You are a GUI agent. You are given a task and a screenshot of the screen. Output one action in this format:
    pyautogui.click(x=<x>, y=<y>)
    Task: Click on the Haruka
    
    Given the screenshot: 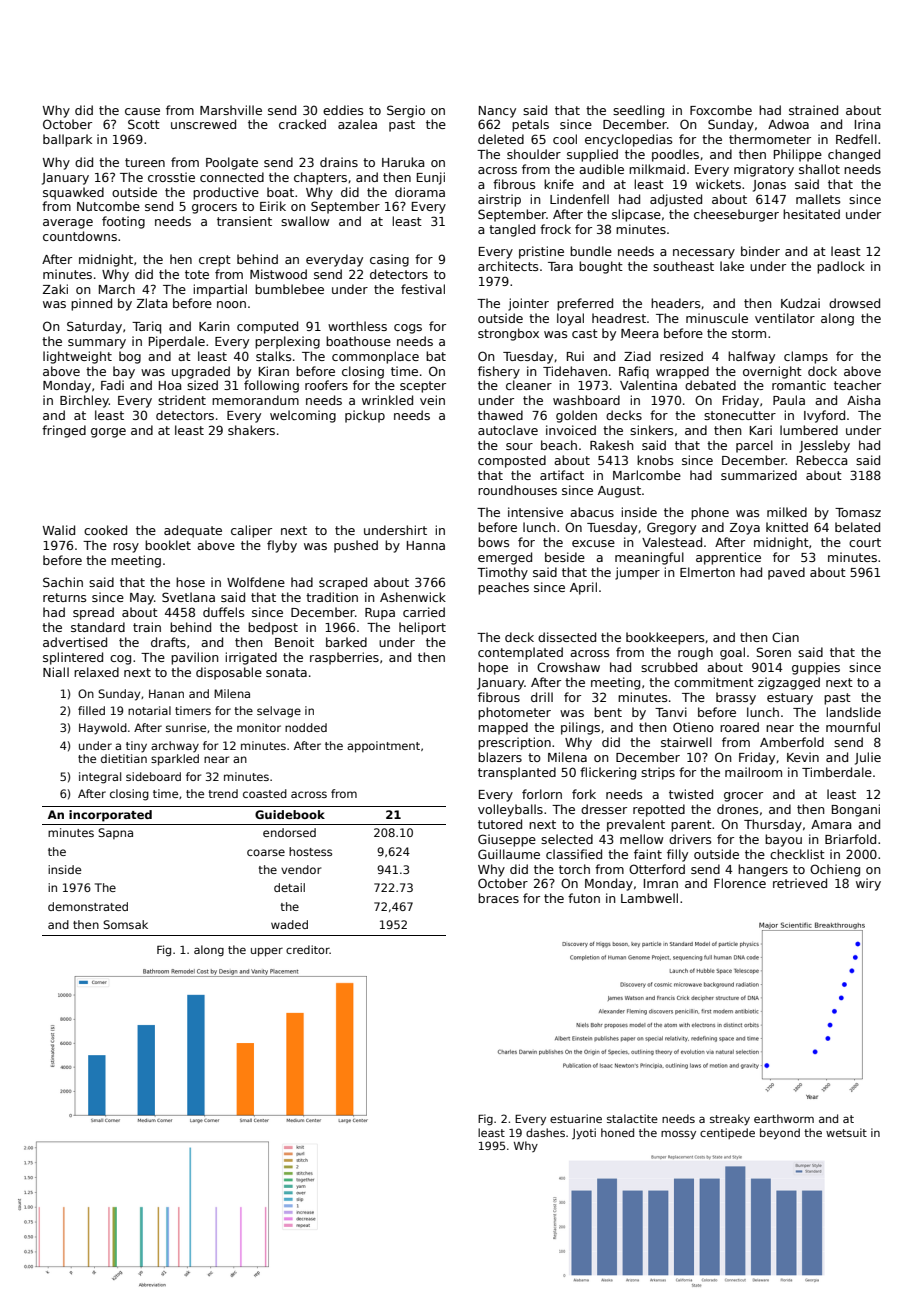 What is the action you would take?
    pyautogui.click(x=403, y=162)
